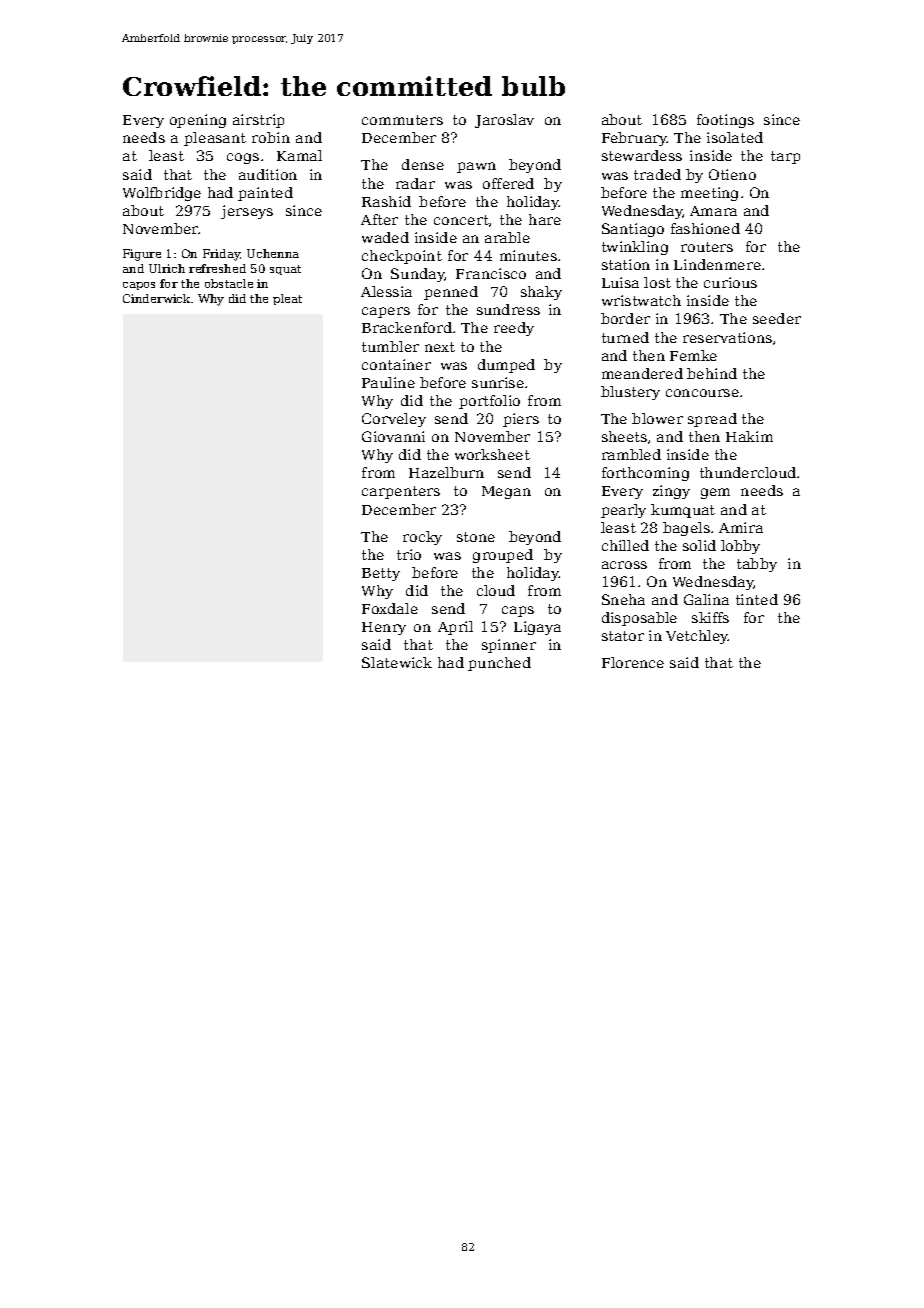 The width and height of the image is (924, 1308). I want to click on Corveley, so click(394, 420).
